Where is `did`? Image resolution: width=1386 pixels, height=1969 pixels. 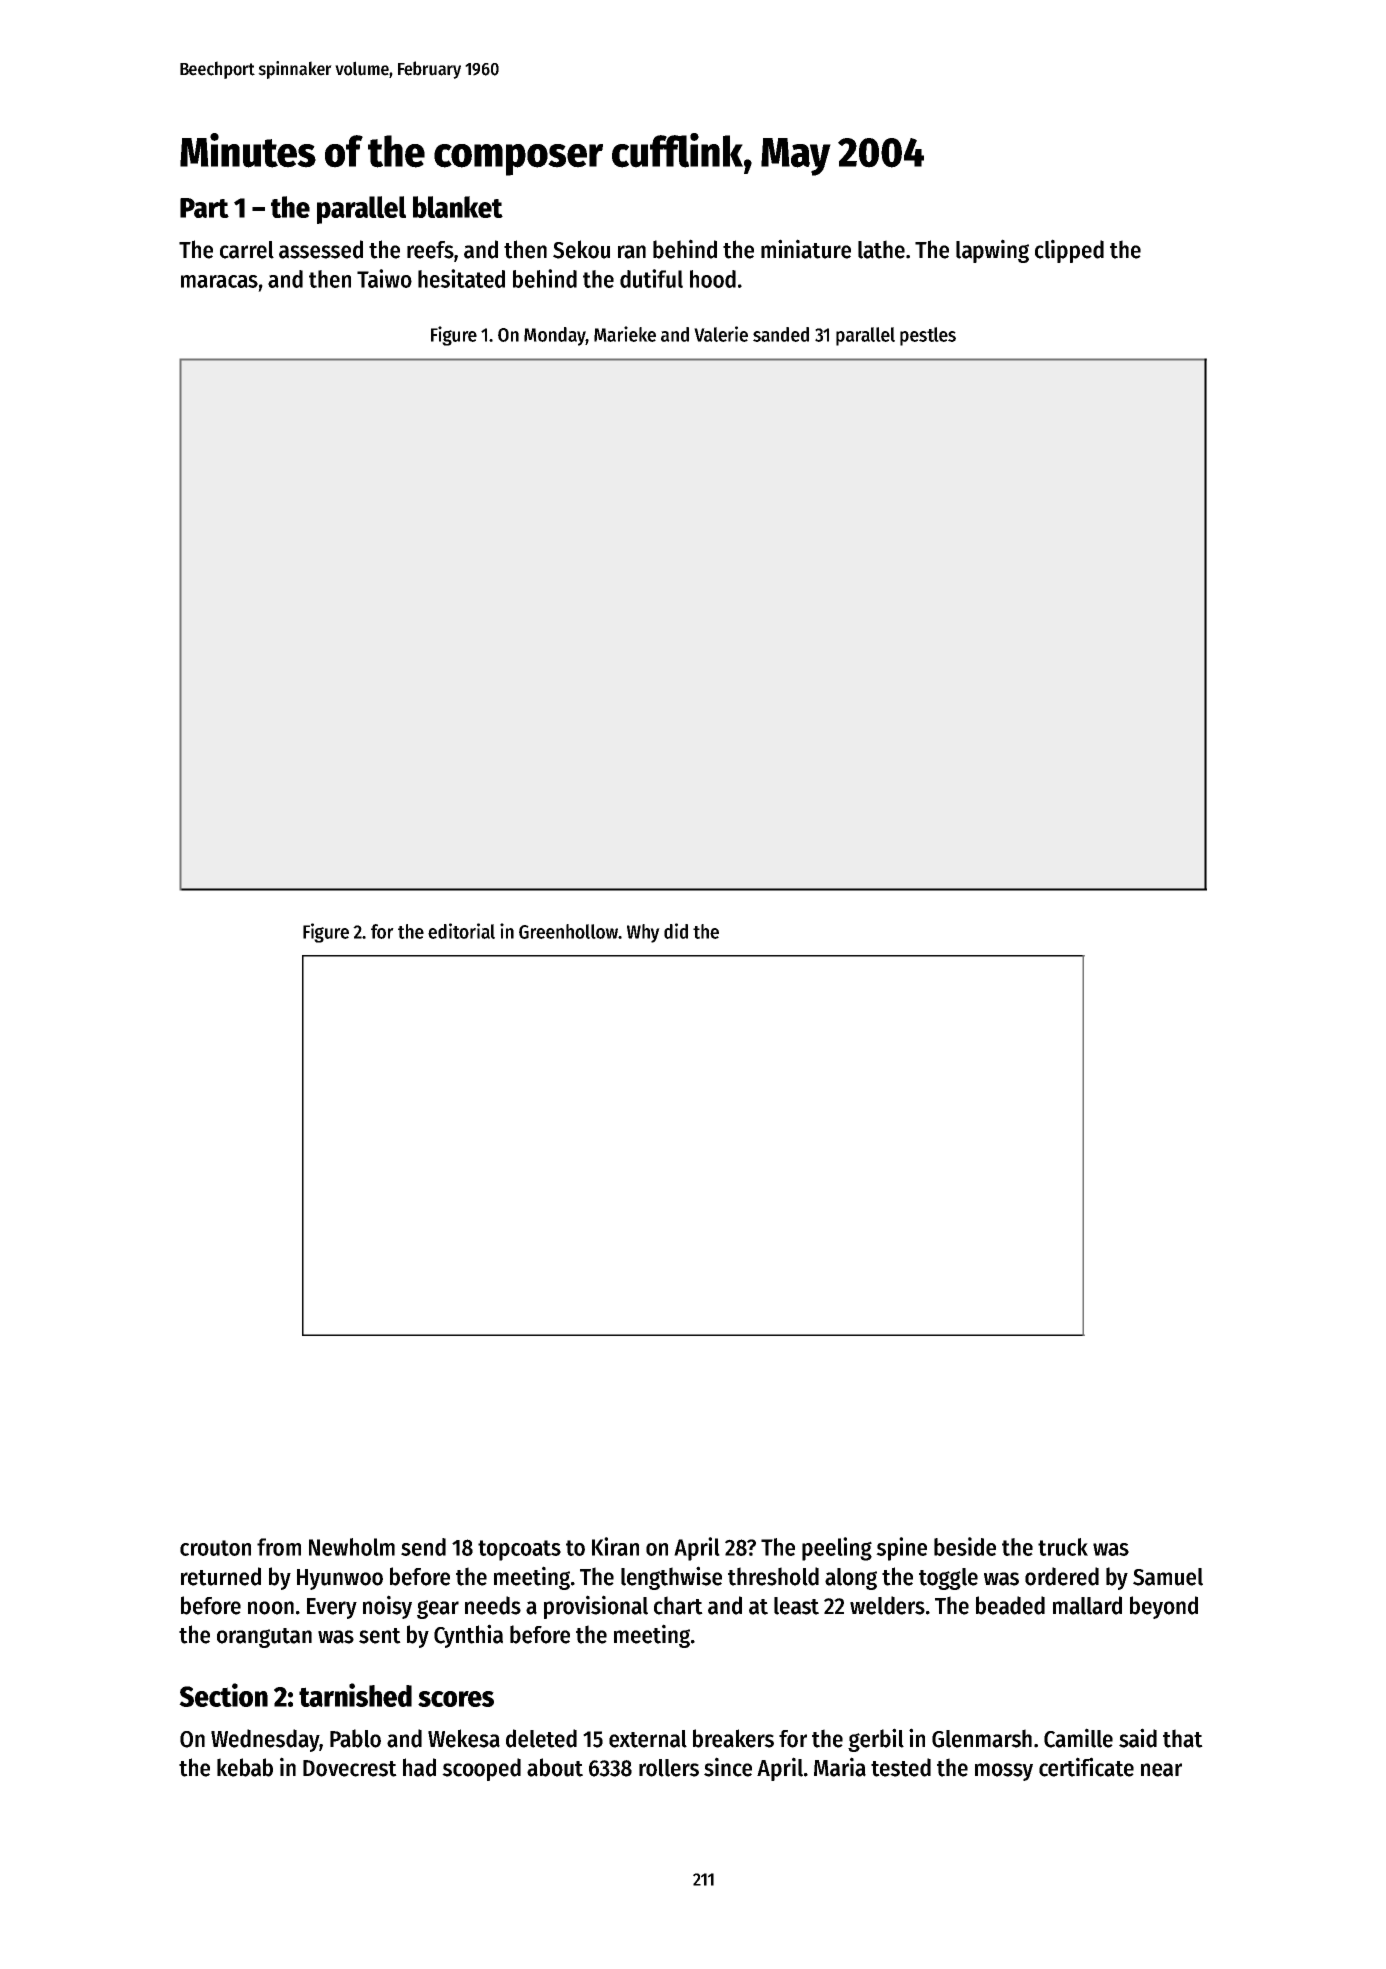
did is located at coordinates (676, 931).
